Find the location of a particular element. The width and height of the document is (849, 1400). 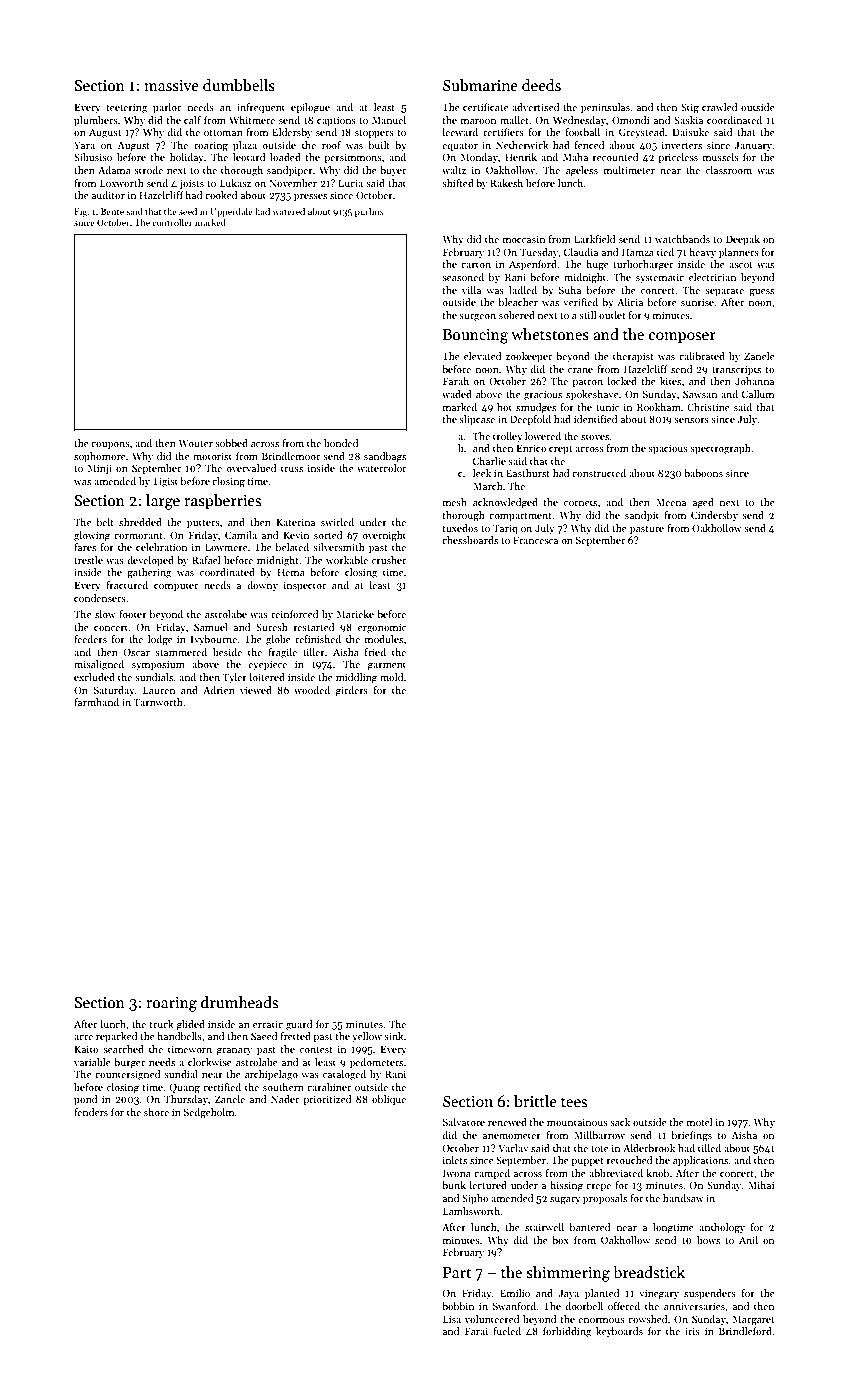

Manuel is located at coordinates (389, 120).
